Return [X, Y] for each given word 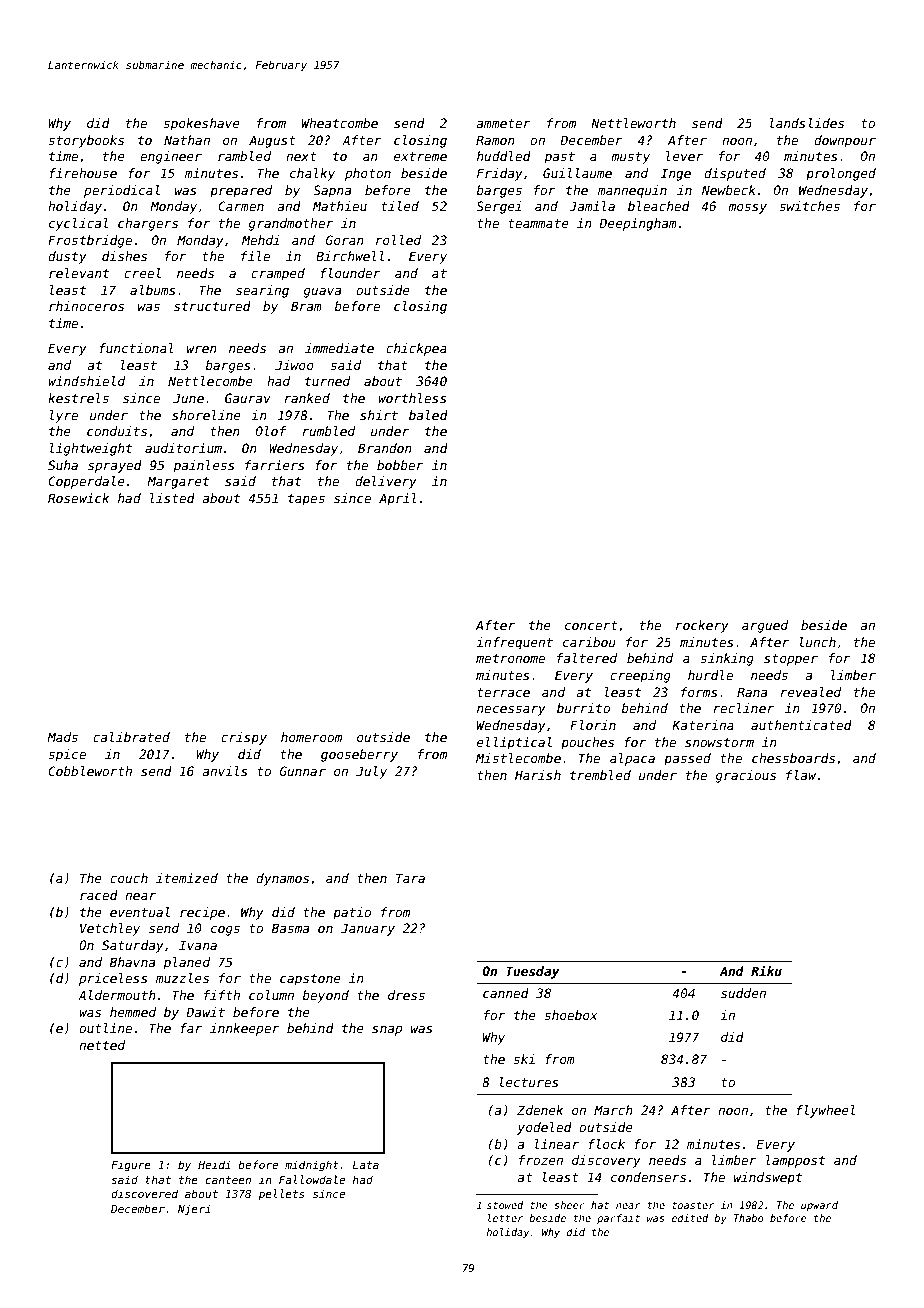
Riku [766, 970]
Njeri [194, 1210]
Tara [410, 878]
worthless [412, 398]
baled [428, 415]
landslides [807, 123]
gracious [746, 776]
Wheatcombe [340, 123]
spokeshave [201, 124]
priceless [113, 979]
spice [67, 755]
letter [505, 1218]
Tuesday [533, 972]
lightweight [91, 449]
